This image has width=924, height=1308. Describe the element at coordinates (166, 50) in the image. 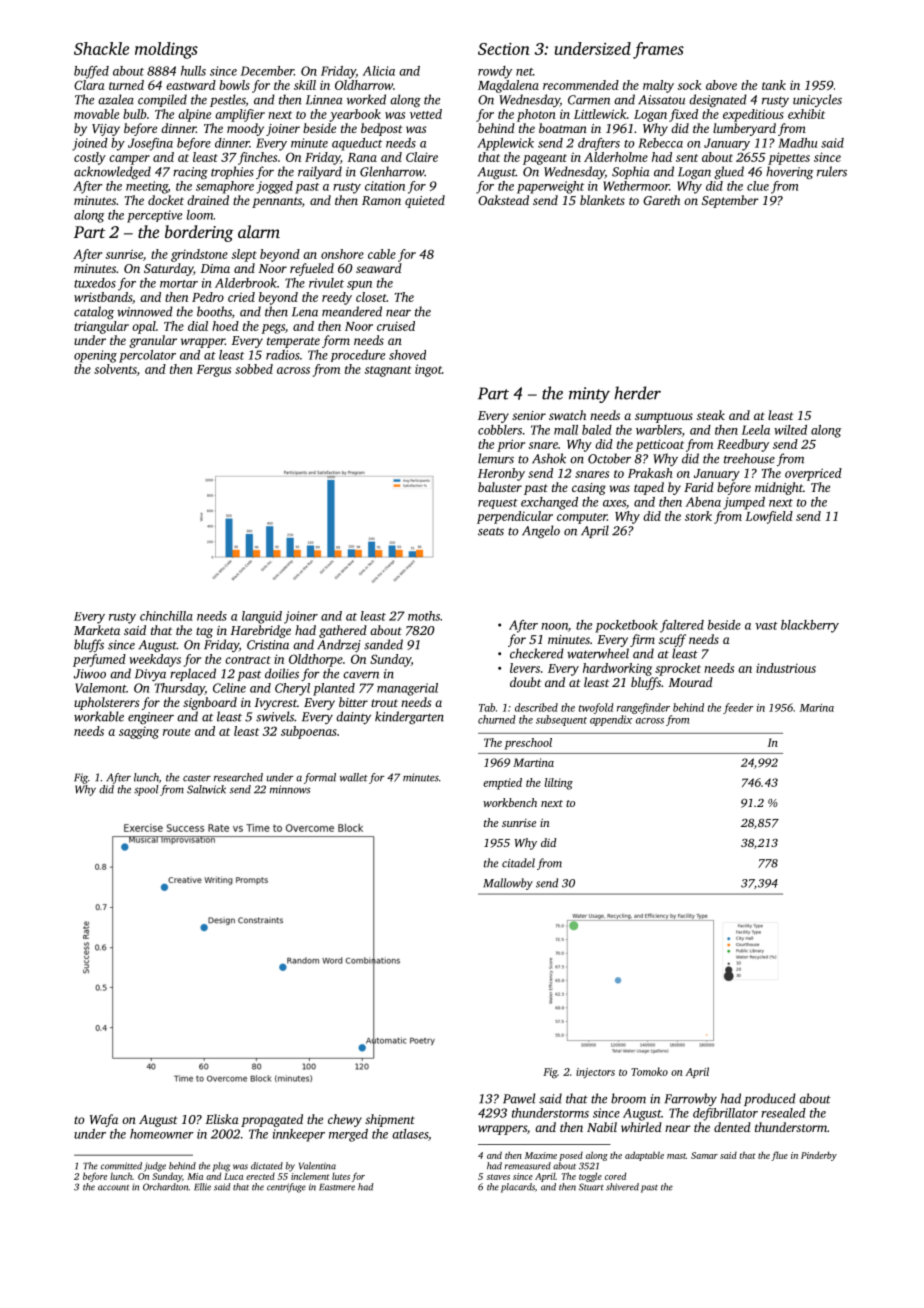

I see `moldings` at that location.
